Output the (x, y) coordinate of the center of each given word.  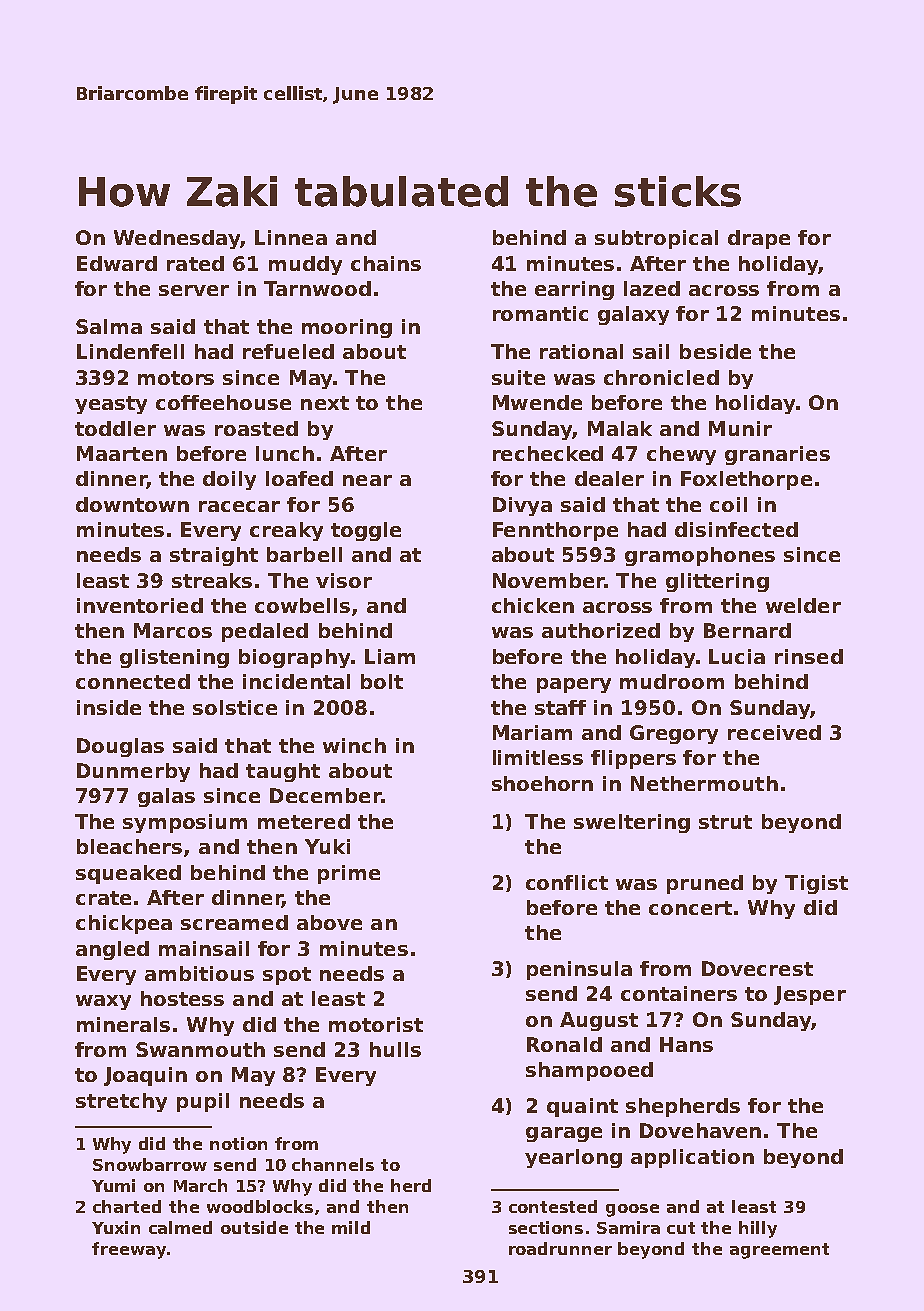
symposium (185, 823)
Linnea (291, 237)
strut (725, 822)
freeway (129, 1250)
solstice (235, 707)
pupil (203, 1102)
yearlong (573, 1158)
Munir (740, 428)
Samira (628, 1227)
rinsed (809, 656)
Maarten (122, 453)
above (329, 922)
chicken (533, 605)
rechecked (548, 453)
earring (574, 290)
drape (759, 239)
